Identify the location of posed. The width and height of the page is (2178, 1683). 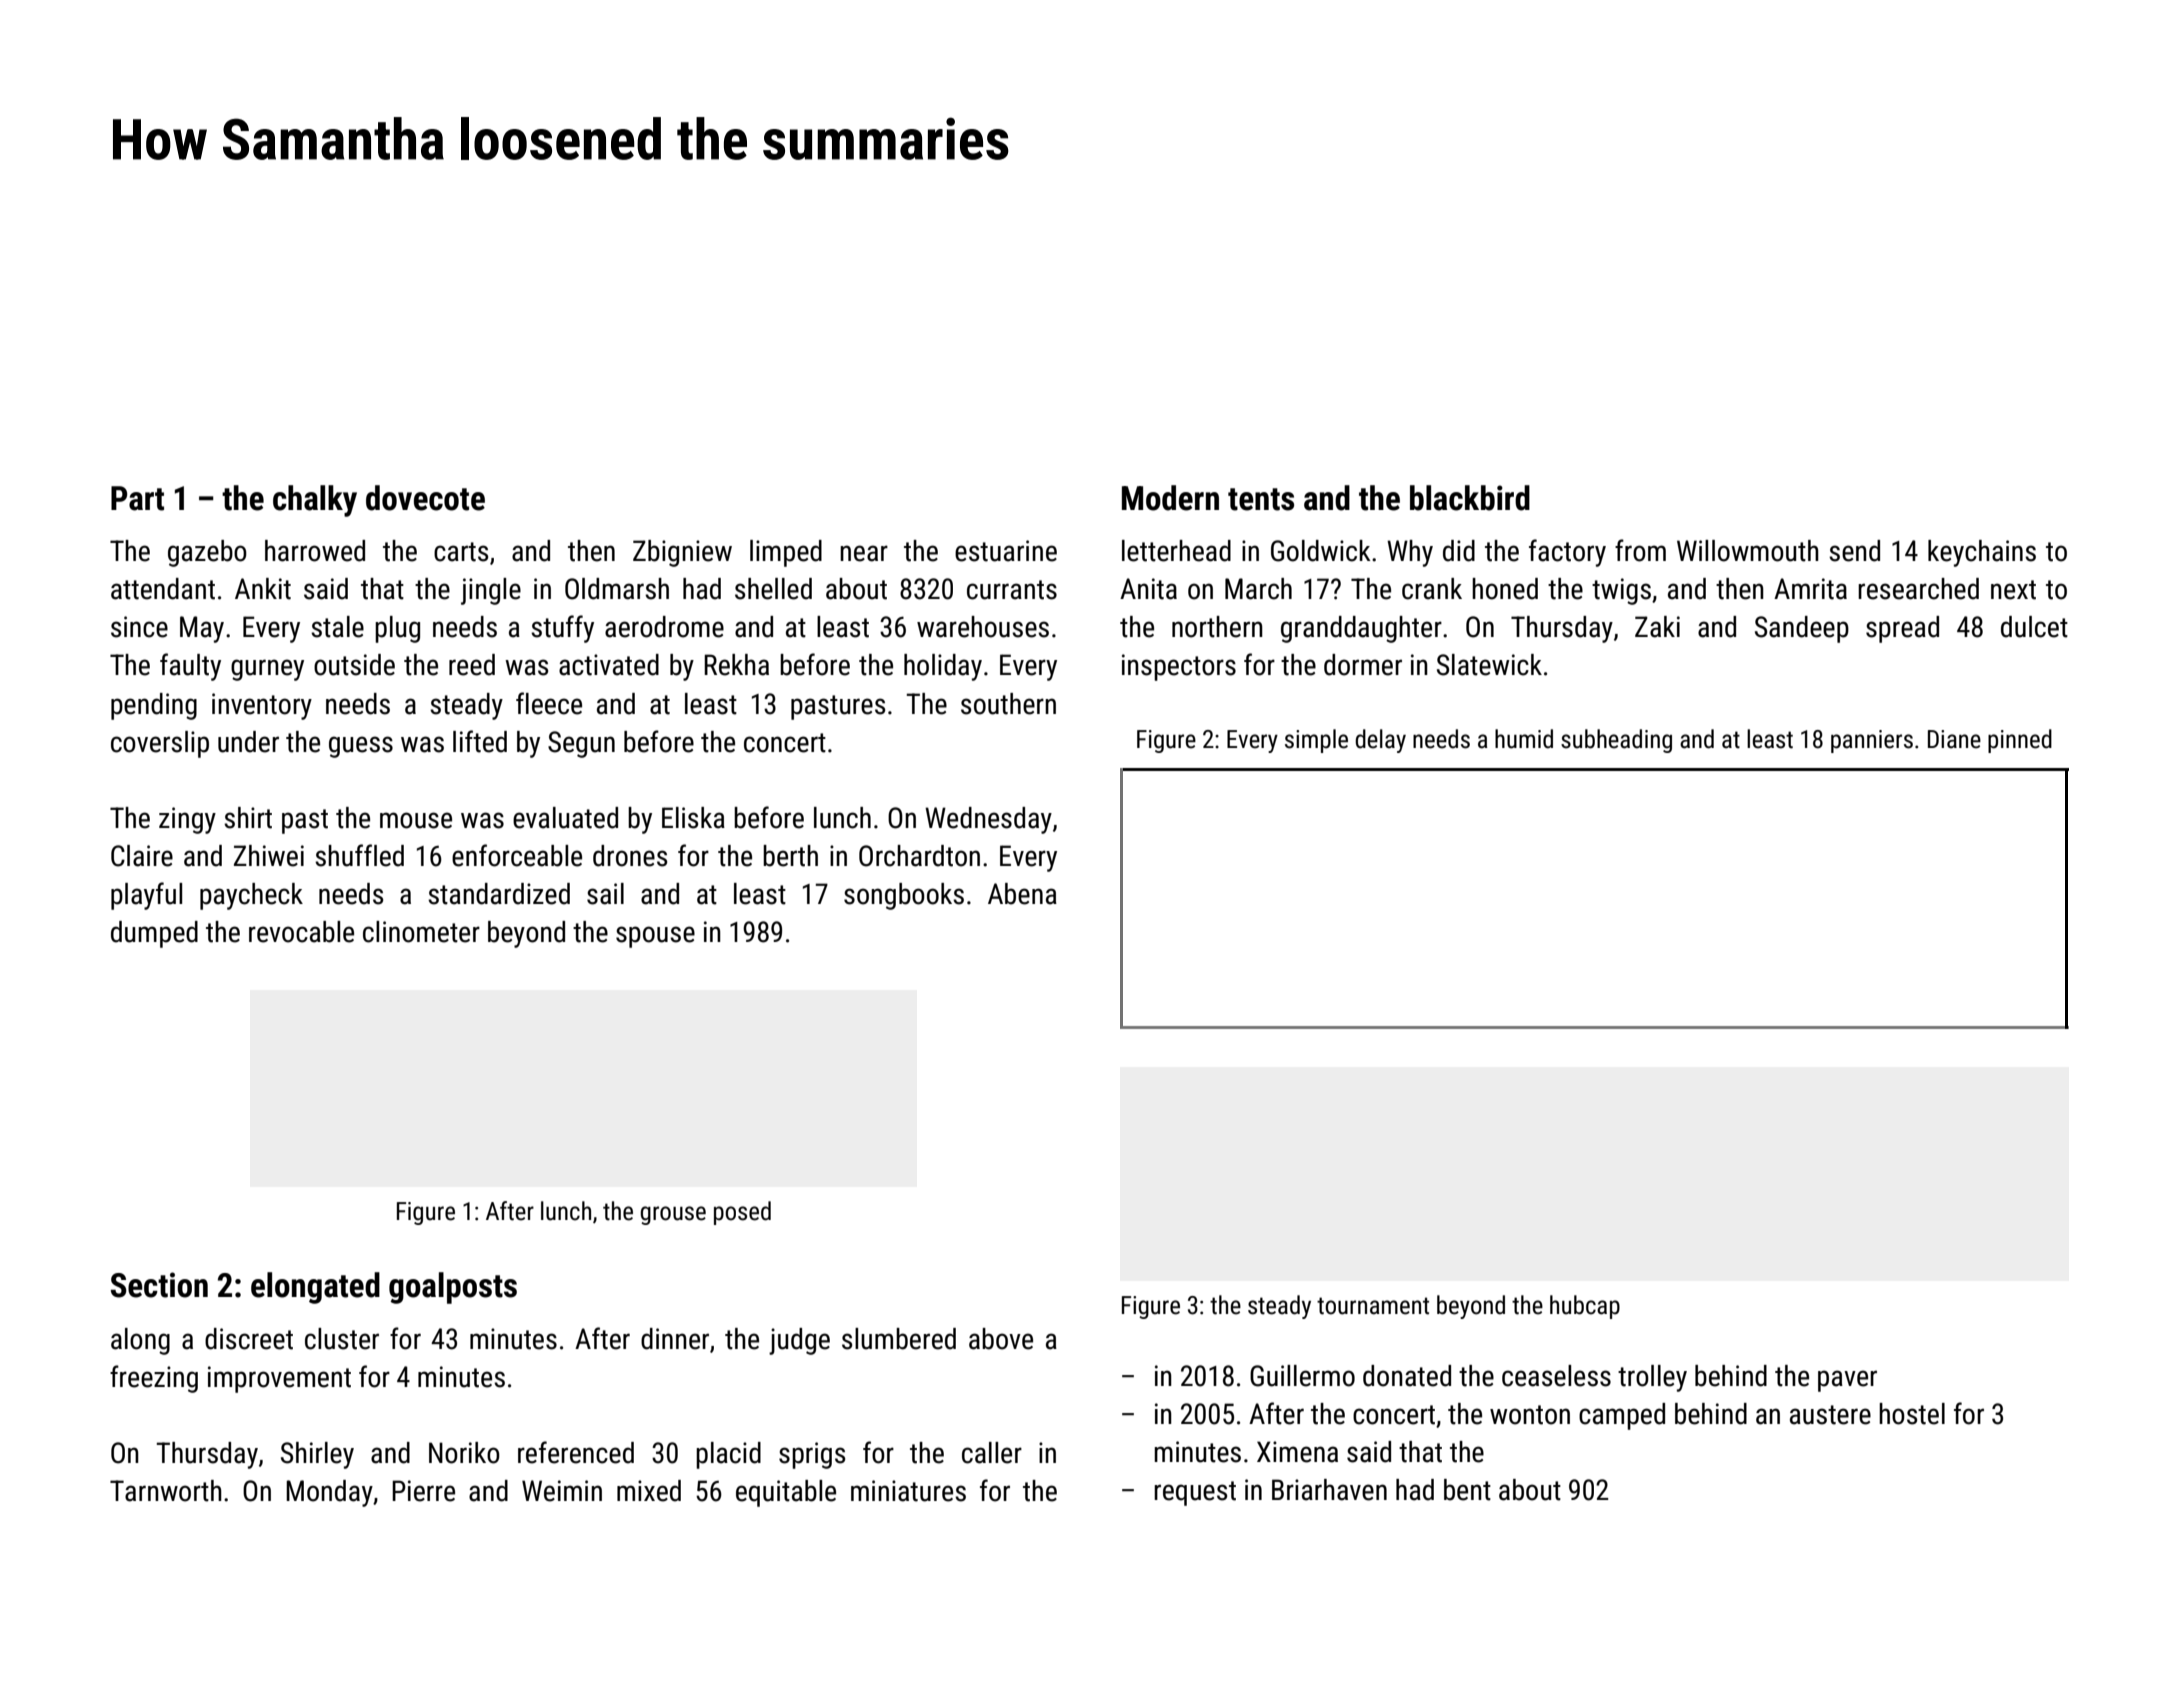
(742, 1213).
